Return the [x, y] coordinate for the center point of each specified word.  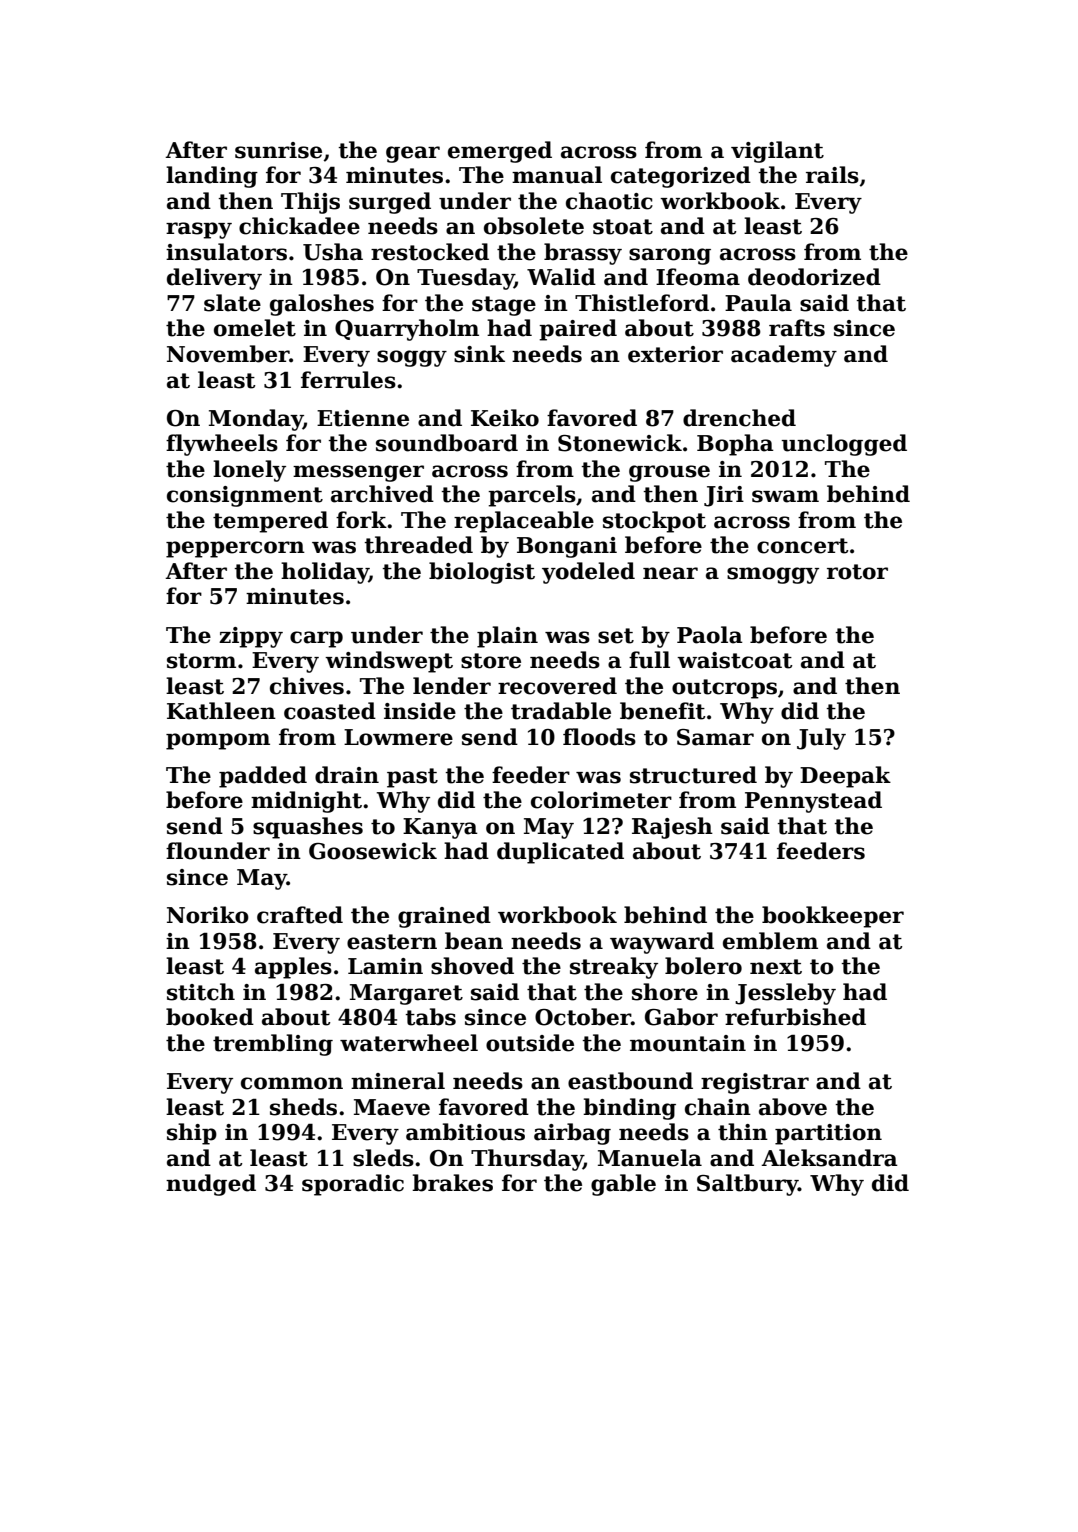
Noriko [208, 915]
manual [557, 175]
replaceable [524, 522]
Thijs [310, 203]
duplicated [560, 853]
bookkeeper [833, 917]
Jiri [724, 496]
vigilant [777, 152]
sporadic [353, 1185]
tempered [270, 522]
